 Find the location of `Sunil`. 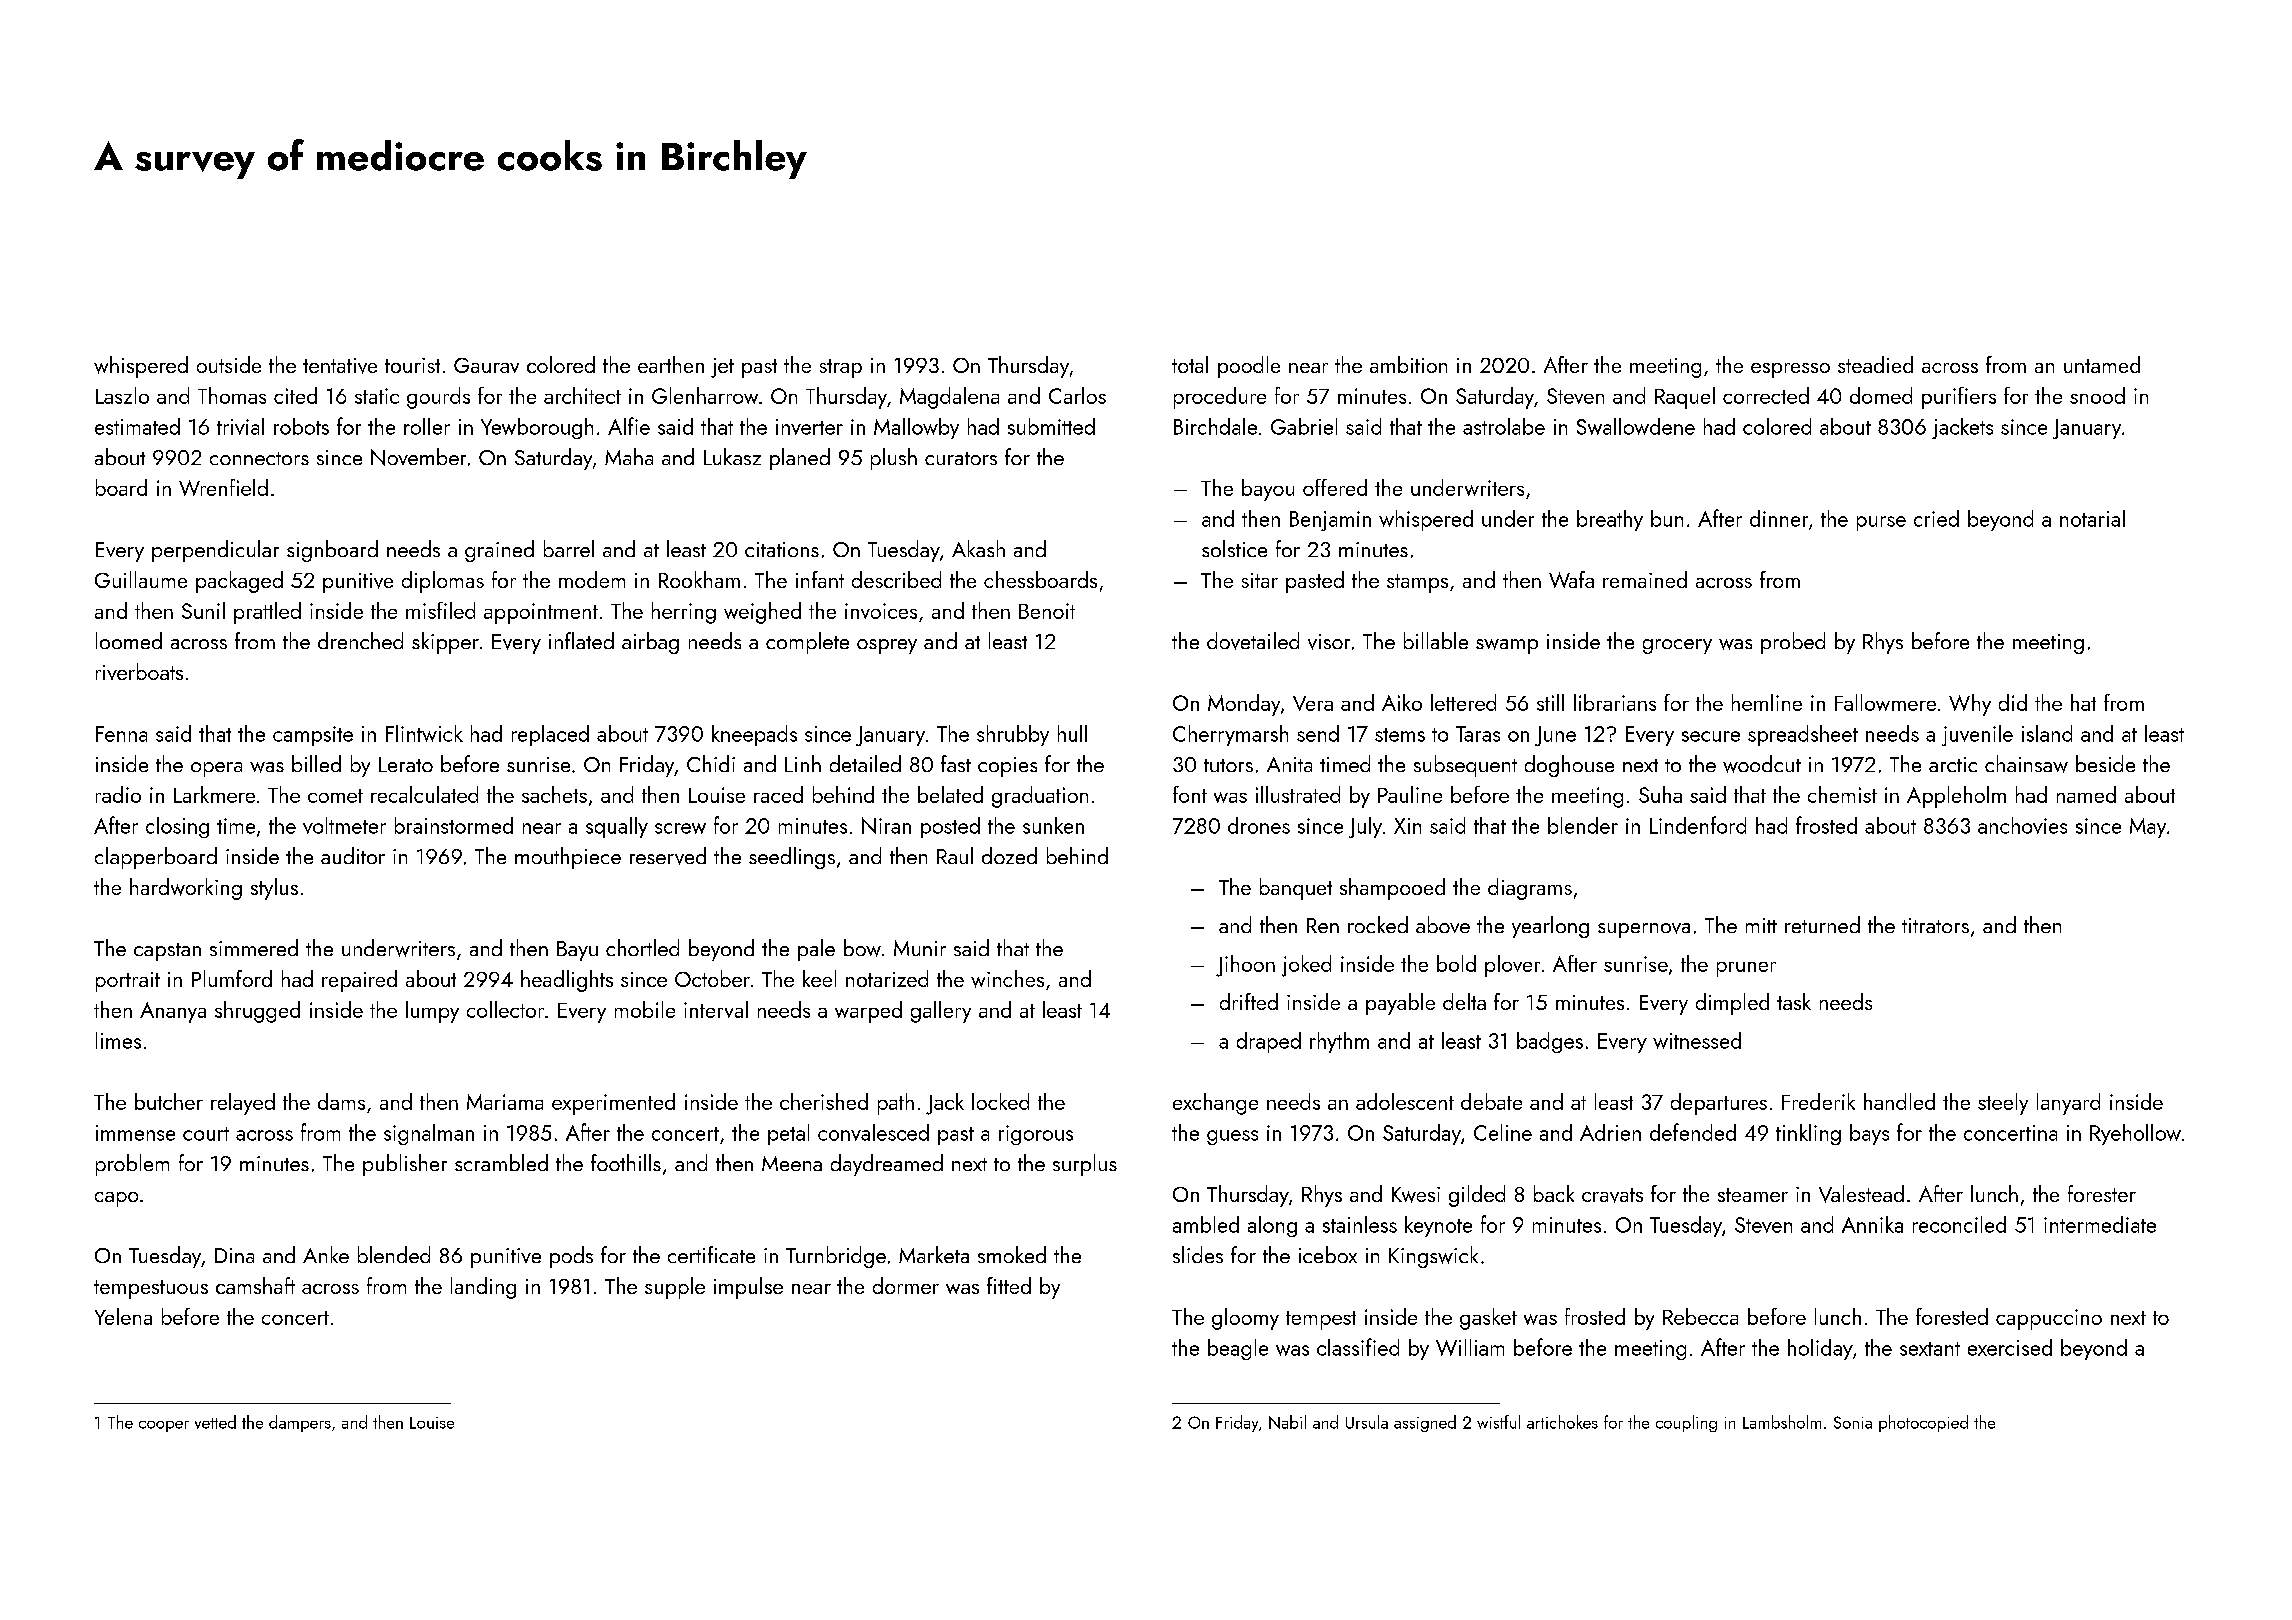

Sunil is located at coordinates (203, 610).
